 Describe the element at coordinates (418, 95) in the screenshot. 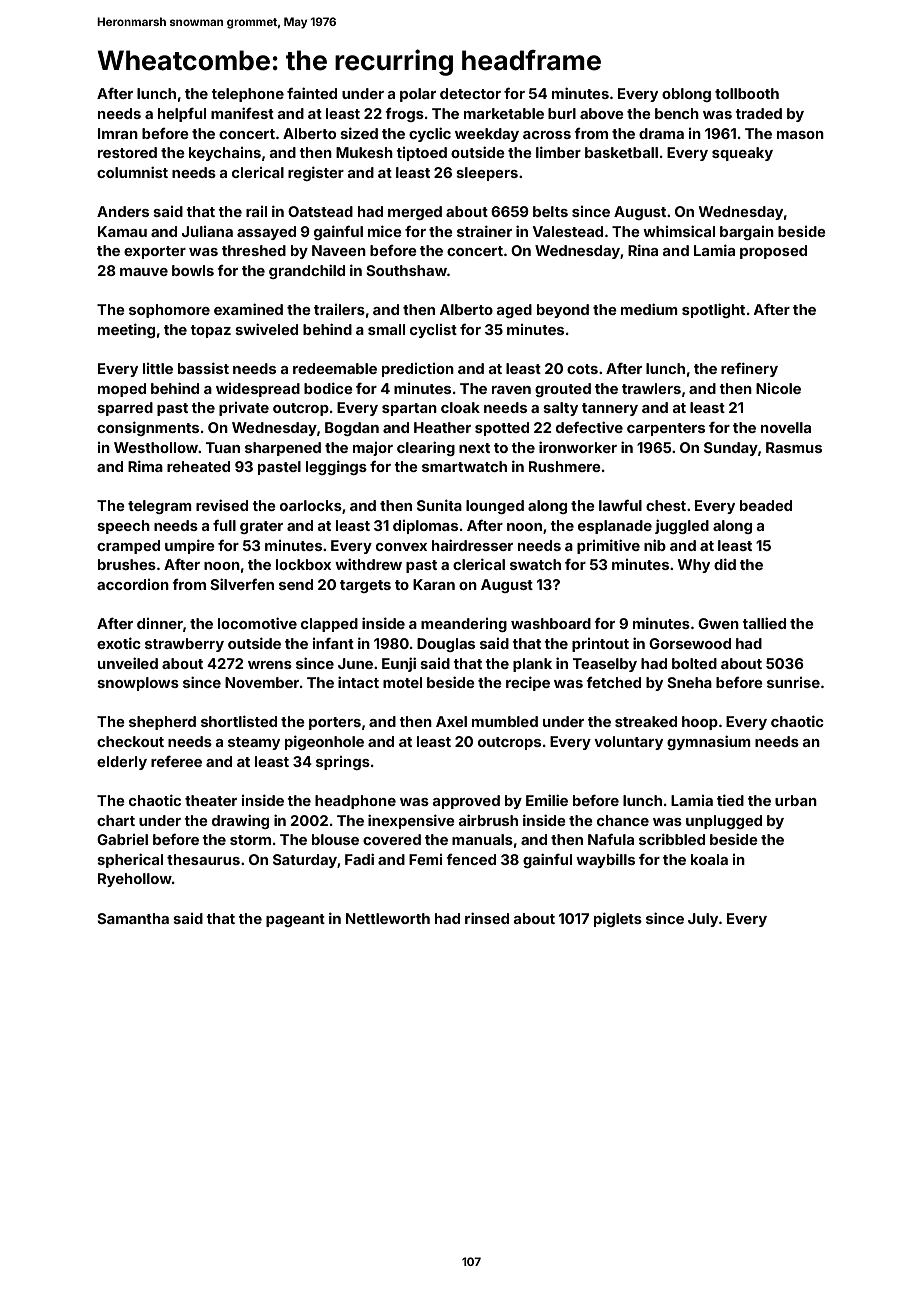

I see `polar` at that location.
